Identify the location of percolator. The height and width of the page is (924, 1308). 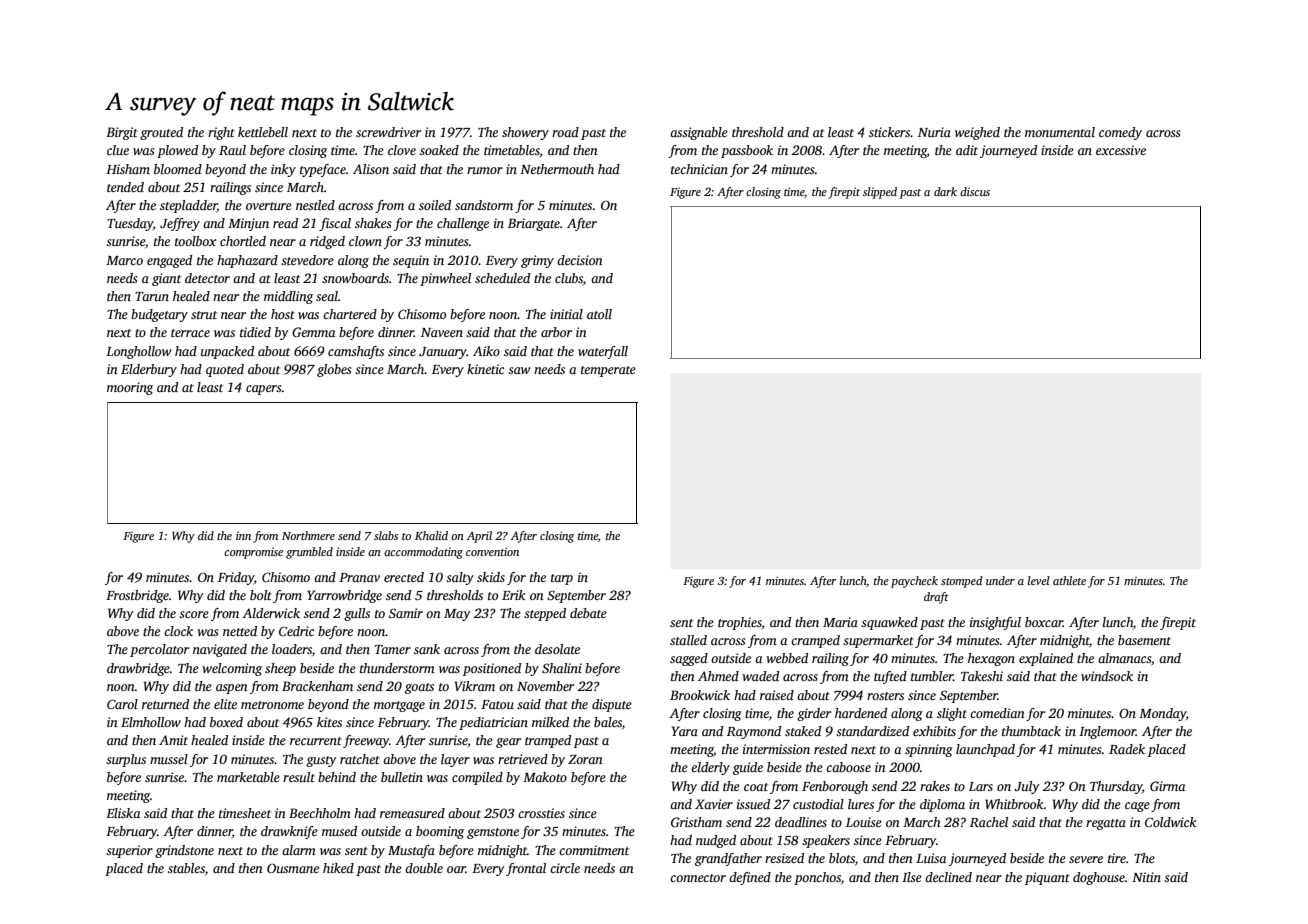
(159, 650).
